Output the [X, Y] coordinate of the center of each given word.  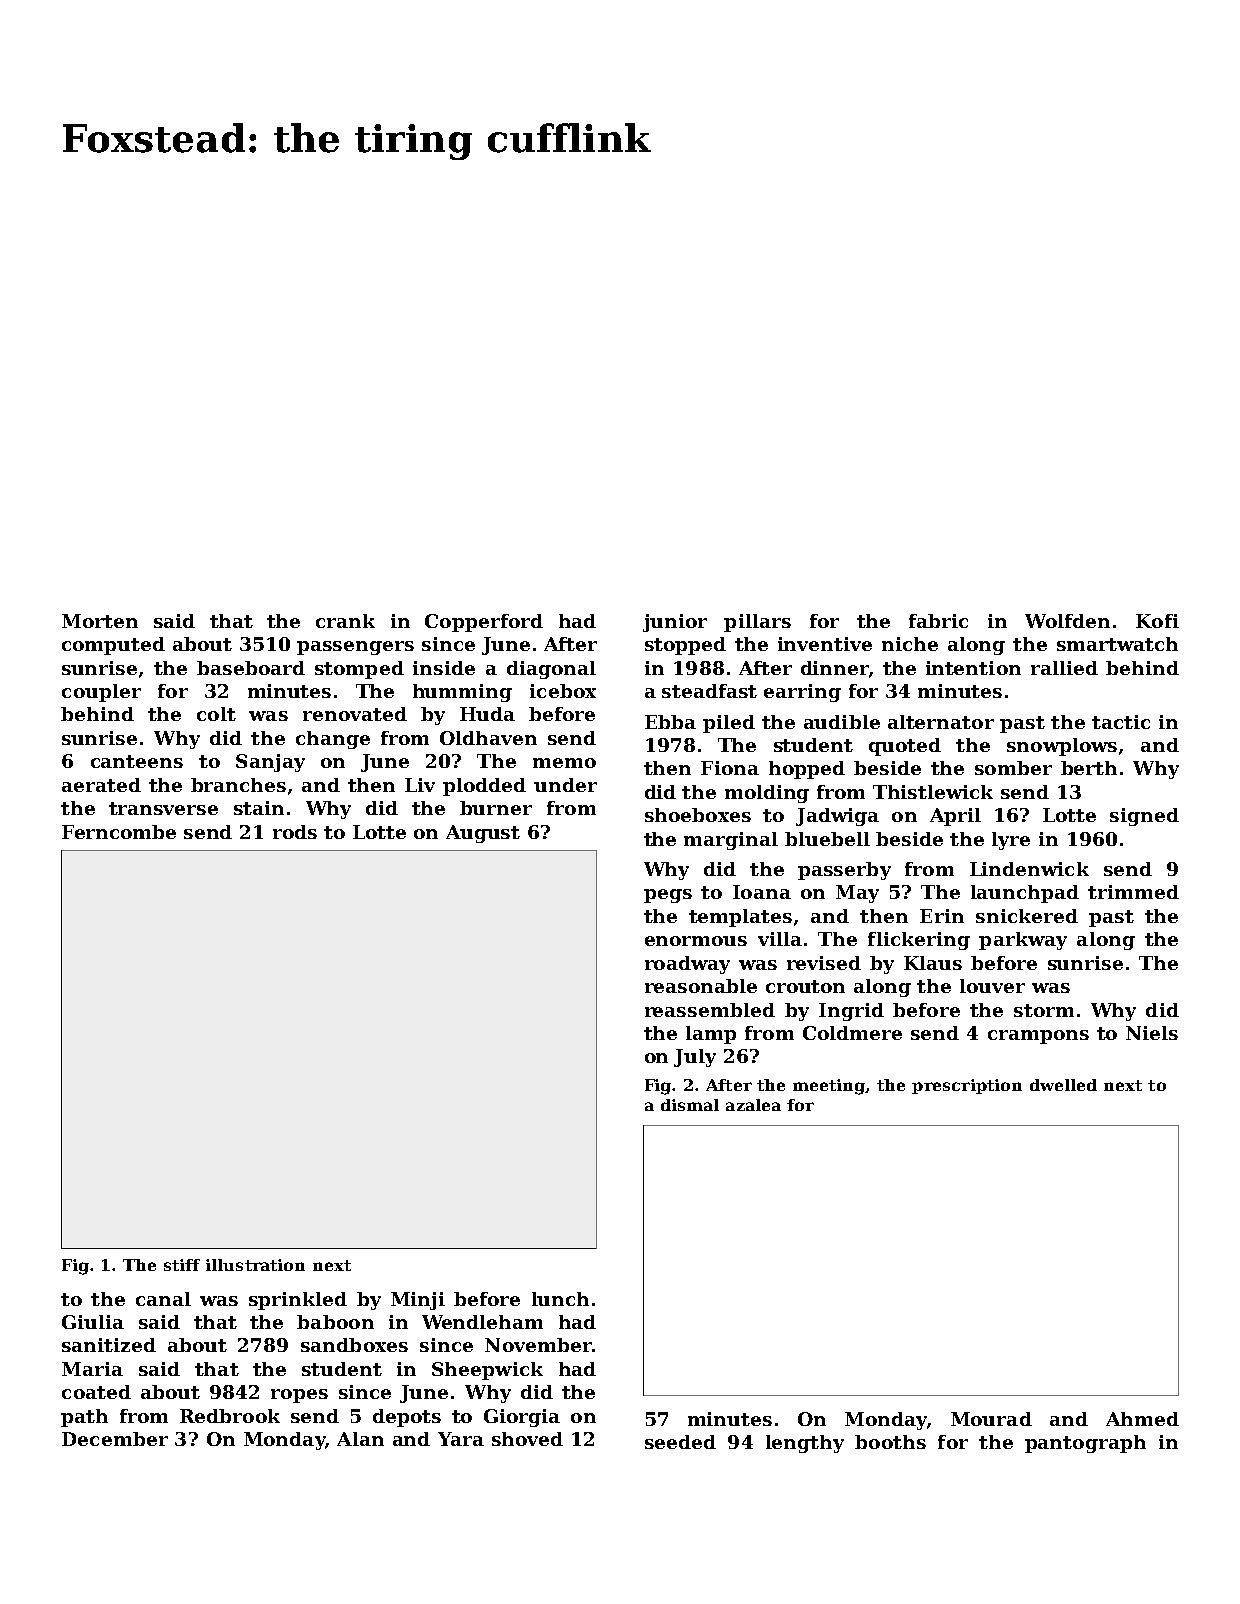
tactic [1121, 722]
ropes [299, 1396]
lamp [711, 1035]
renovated [355, 714]
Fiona [730, 768]
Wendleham [482, 1322]
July [695, 1058]
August [483, 834]
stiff [182, 1265]
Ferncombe [119, 832]
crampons [1038, 1037]
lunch [560, 1299]
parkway [1023, 941]
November [538, 1345]
